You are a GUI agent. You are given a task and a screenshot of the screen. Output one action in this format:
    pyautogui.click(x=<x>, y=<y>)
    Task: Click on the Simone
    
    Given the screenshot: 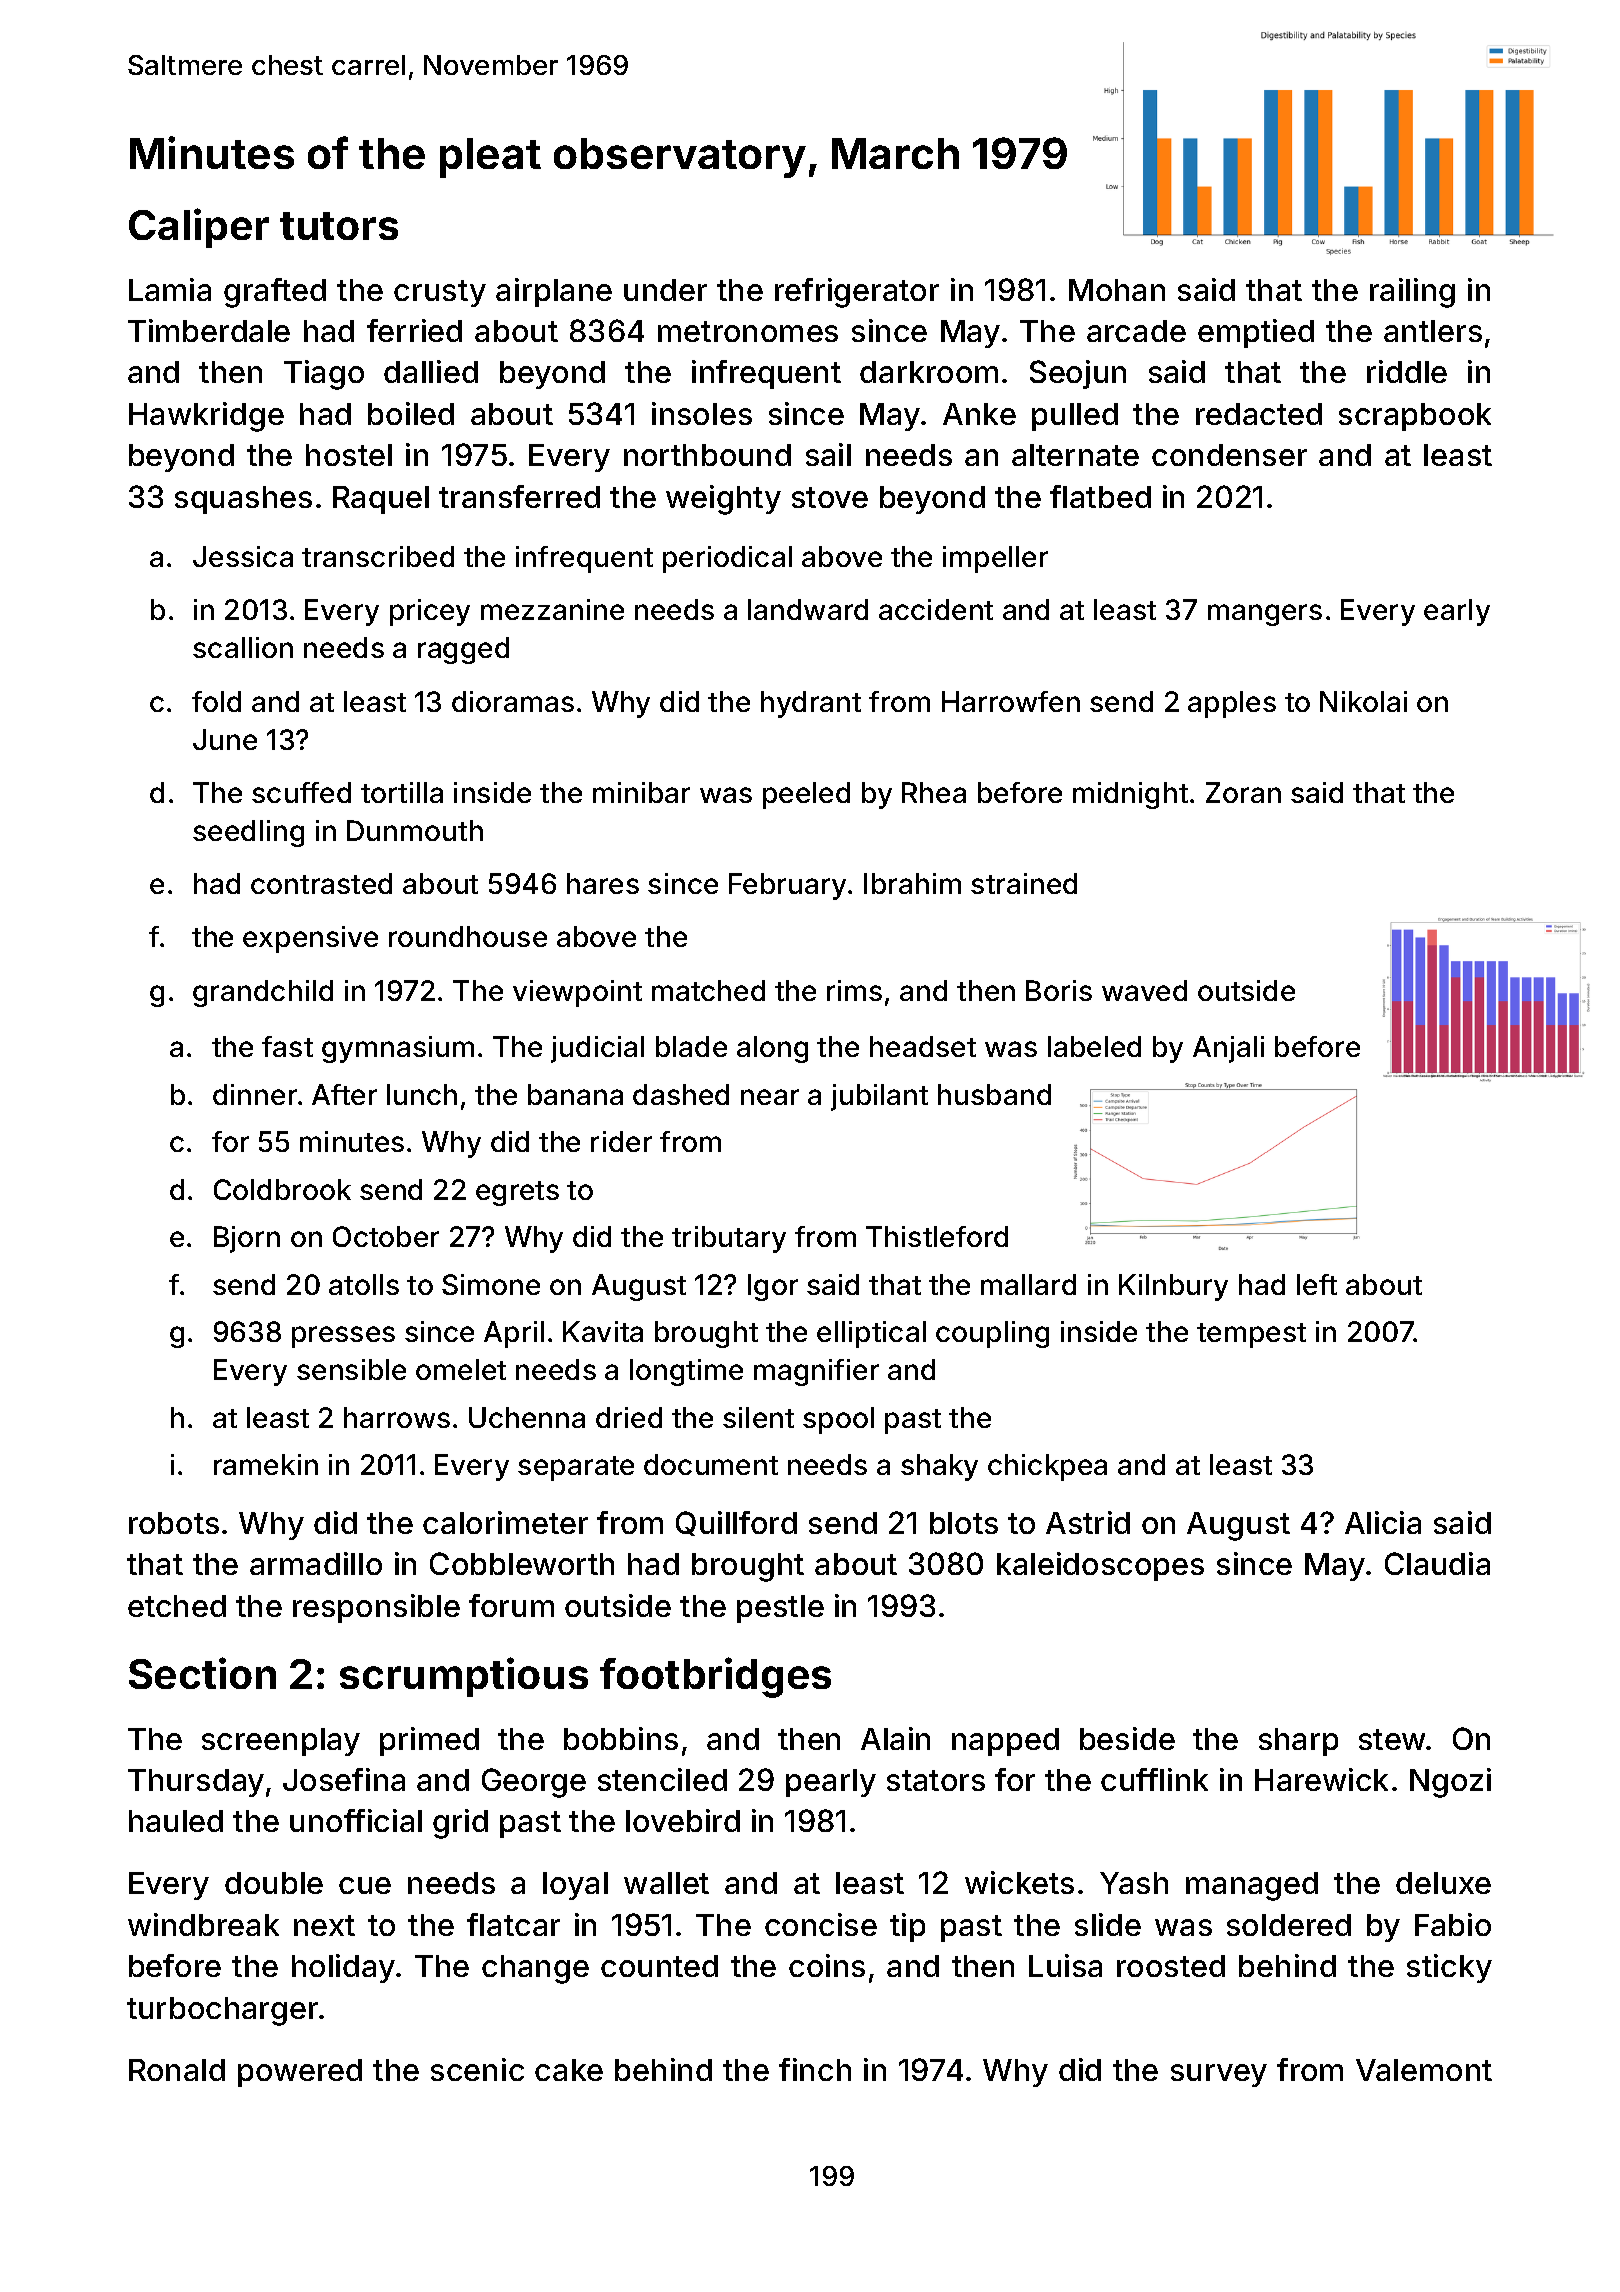 What is the action you would take?
    pyautogui.click(x=491, y=1284)
